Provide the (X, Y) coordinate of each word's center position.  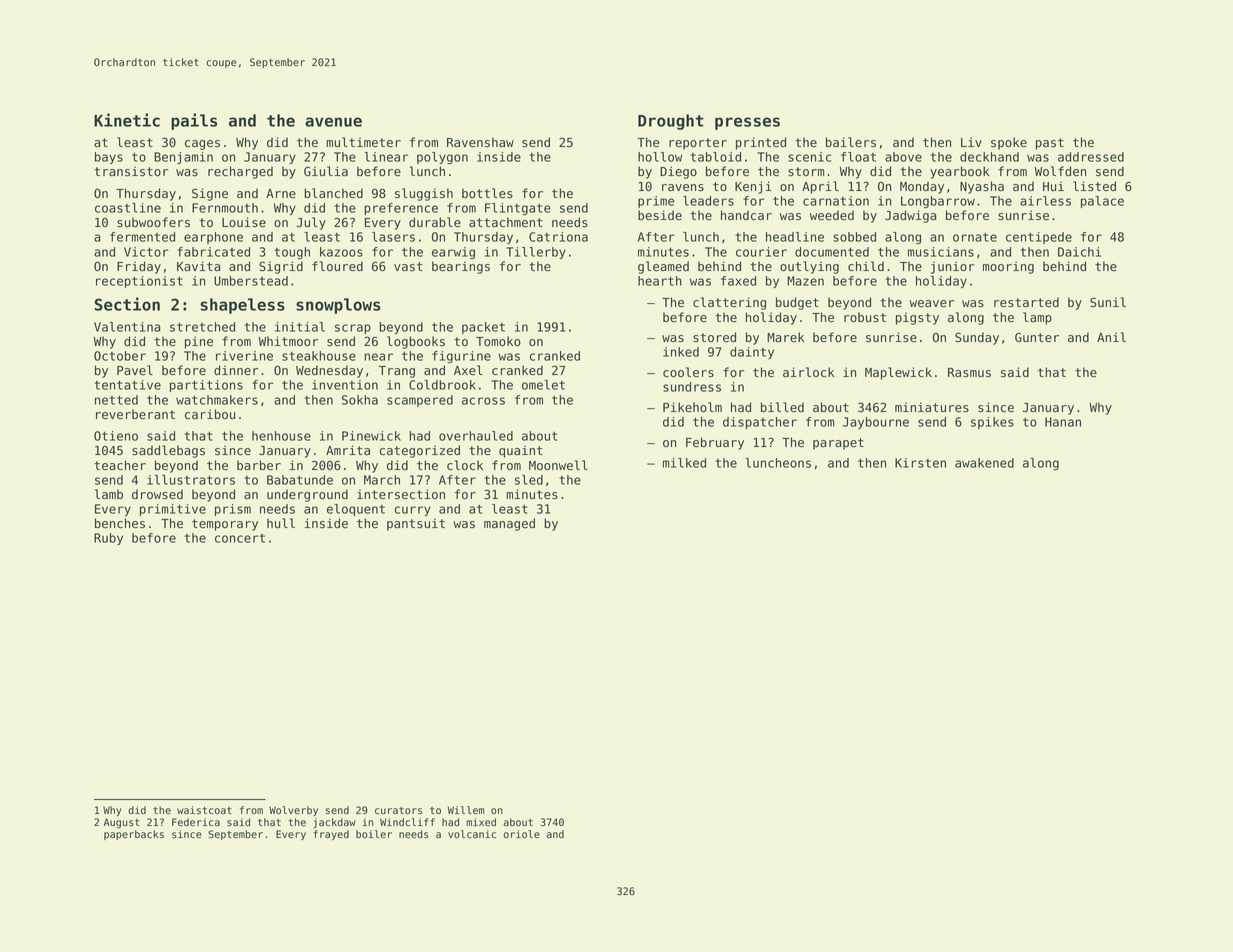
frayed (331, 835)
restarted (1026, 302)
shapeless (242, 306)
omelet (543, 385)
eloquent (356, 510)
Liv (971, 142)
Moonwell (558, 465)
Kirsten (920, 463)
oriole (521, 834)
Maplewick (898, 373)
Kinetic (127, 120)
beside (660, 215)
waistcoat (204, 810)
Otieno (116, 436)
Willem (466, 810)
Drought (671, 122)
